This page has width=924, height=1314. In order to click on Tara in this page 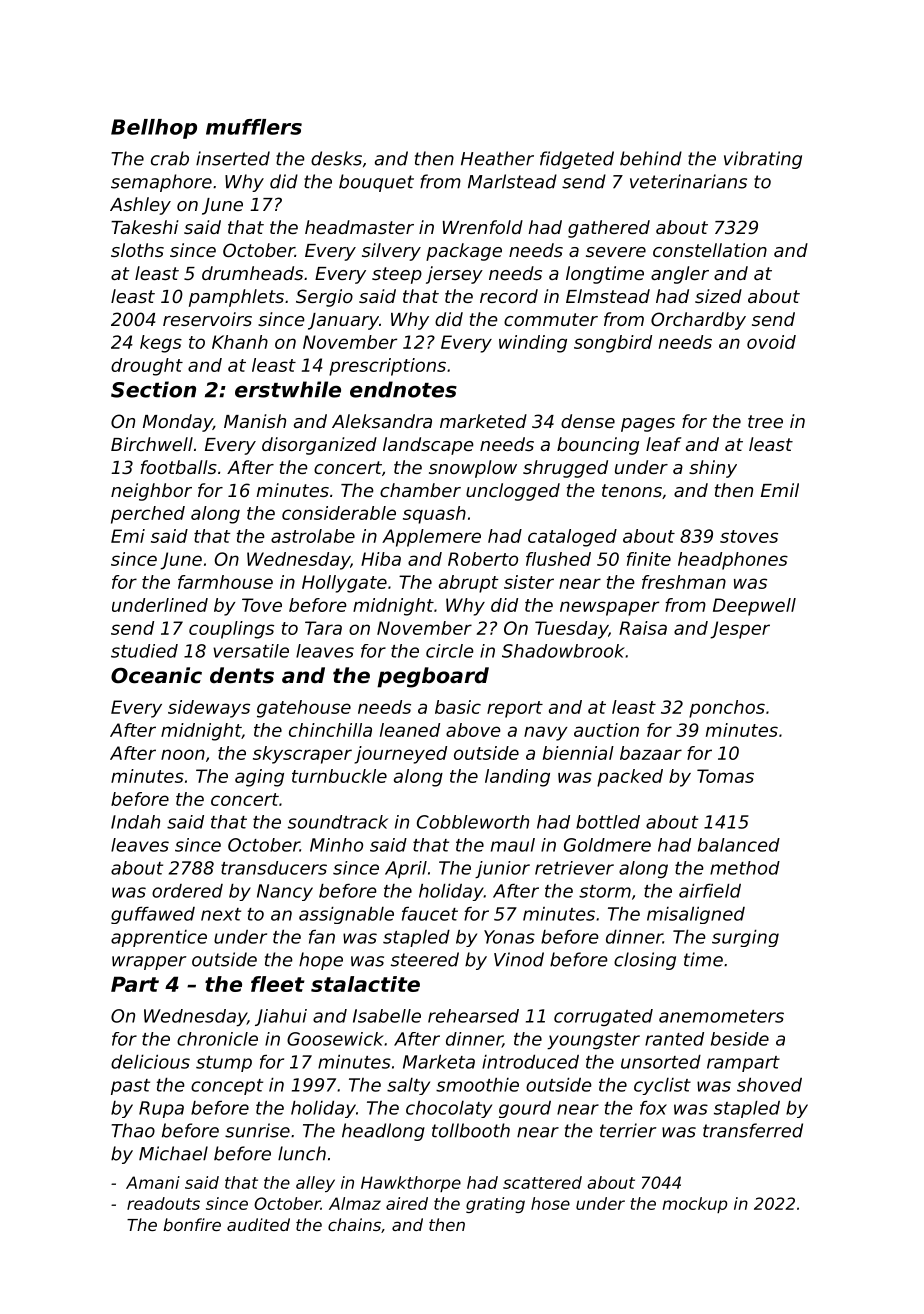, I will do `click(323, 628)`.
